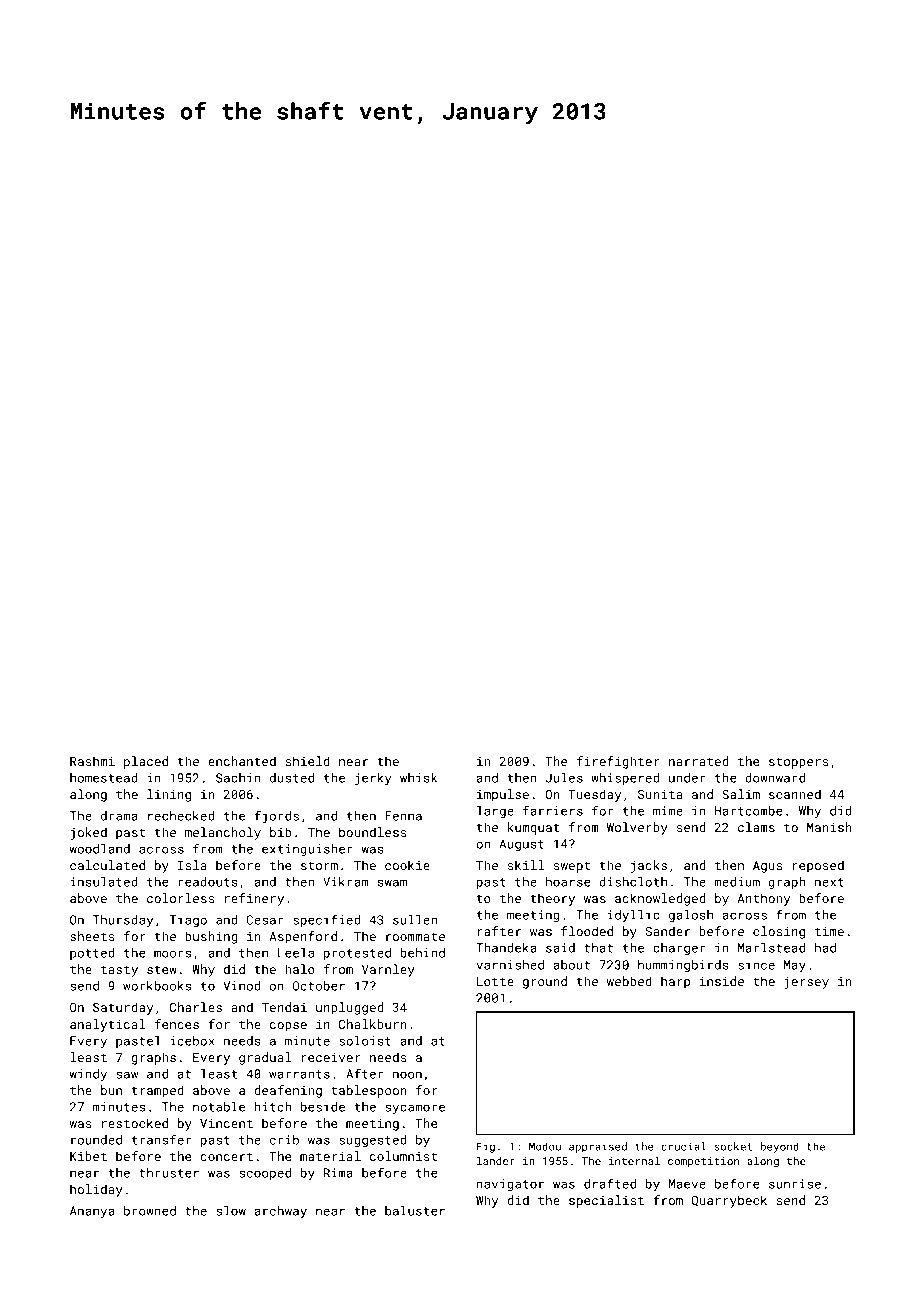 The width and height of the screenshot is (924, 1308). Describe the element at coordinates (667, 931) in the screenshot. I see `Sander` at that location.
